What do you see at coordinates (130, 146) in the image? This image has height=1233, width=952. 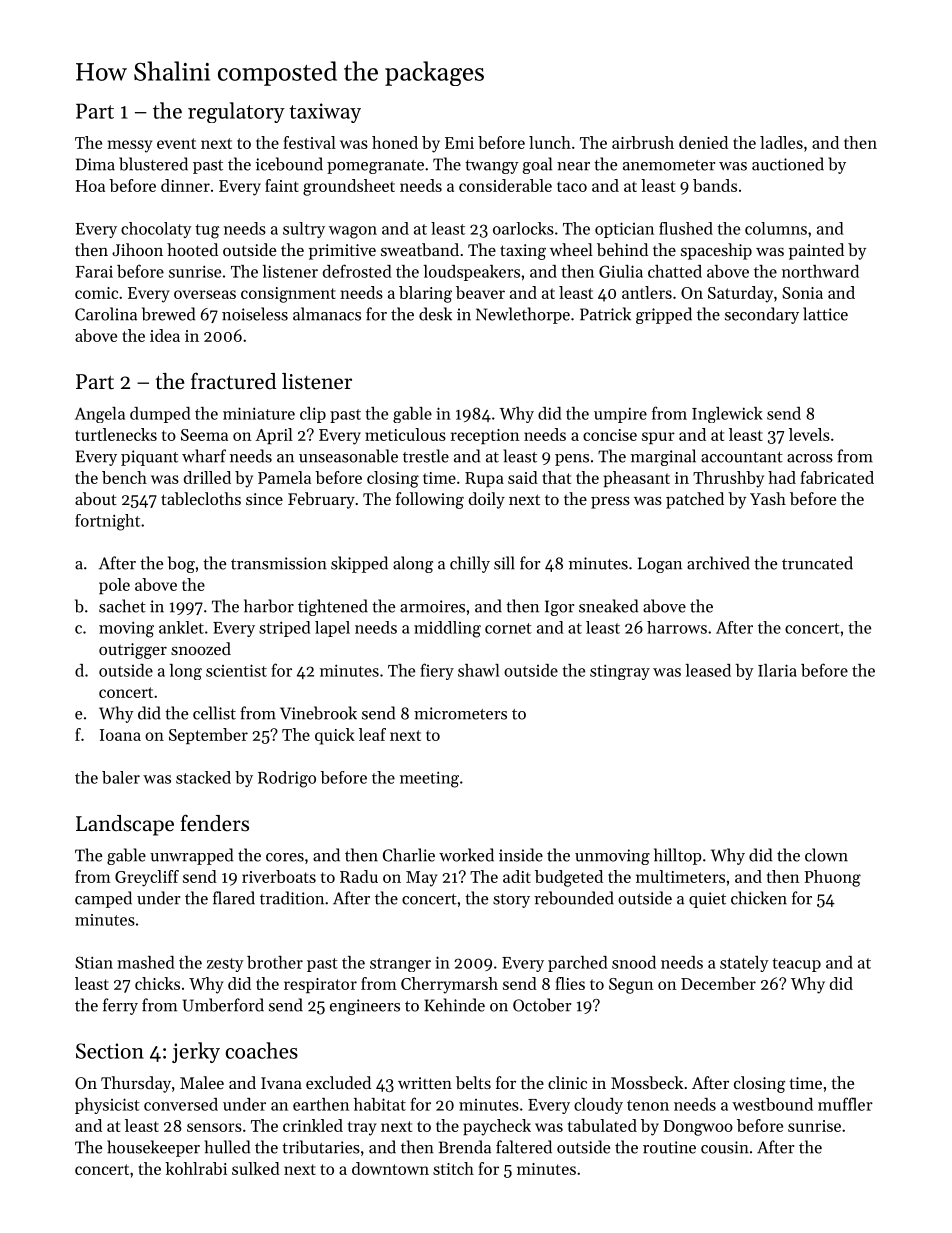 I see `messy` at bounding box center [130, 146].
